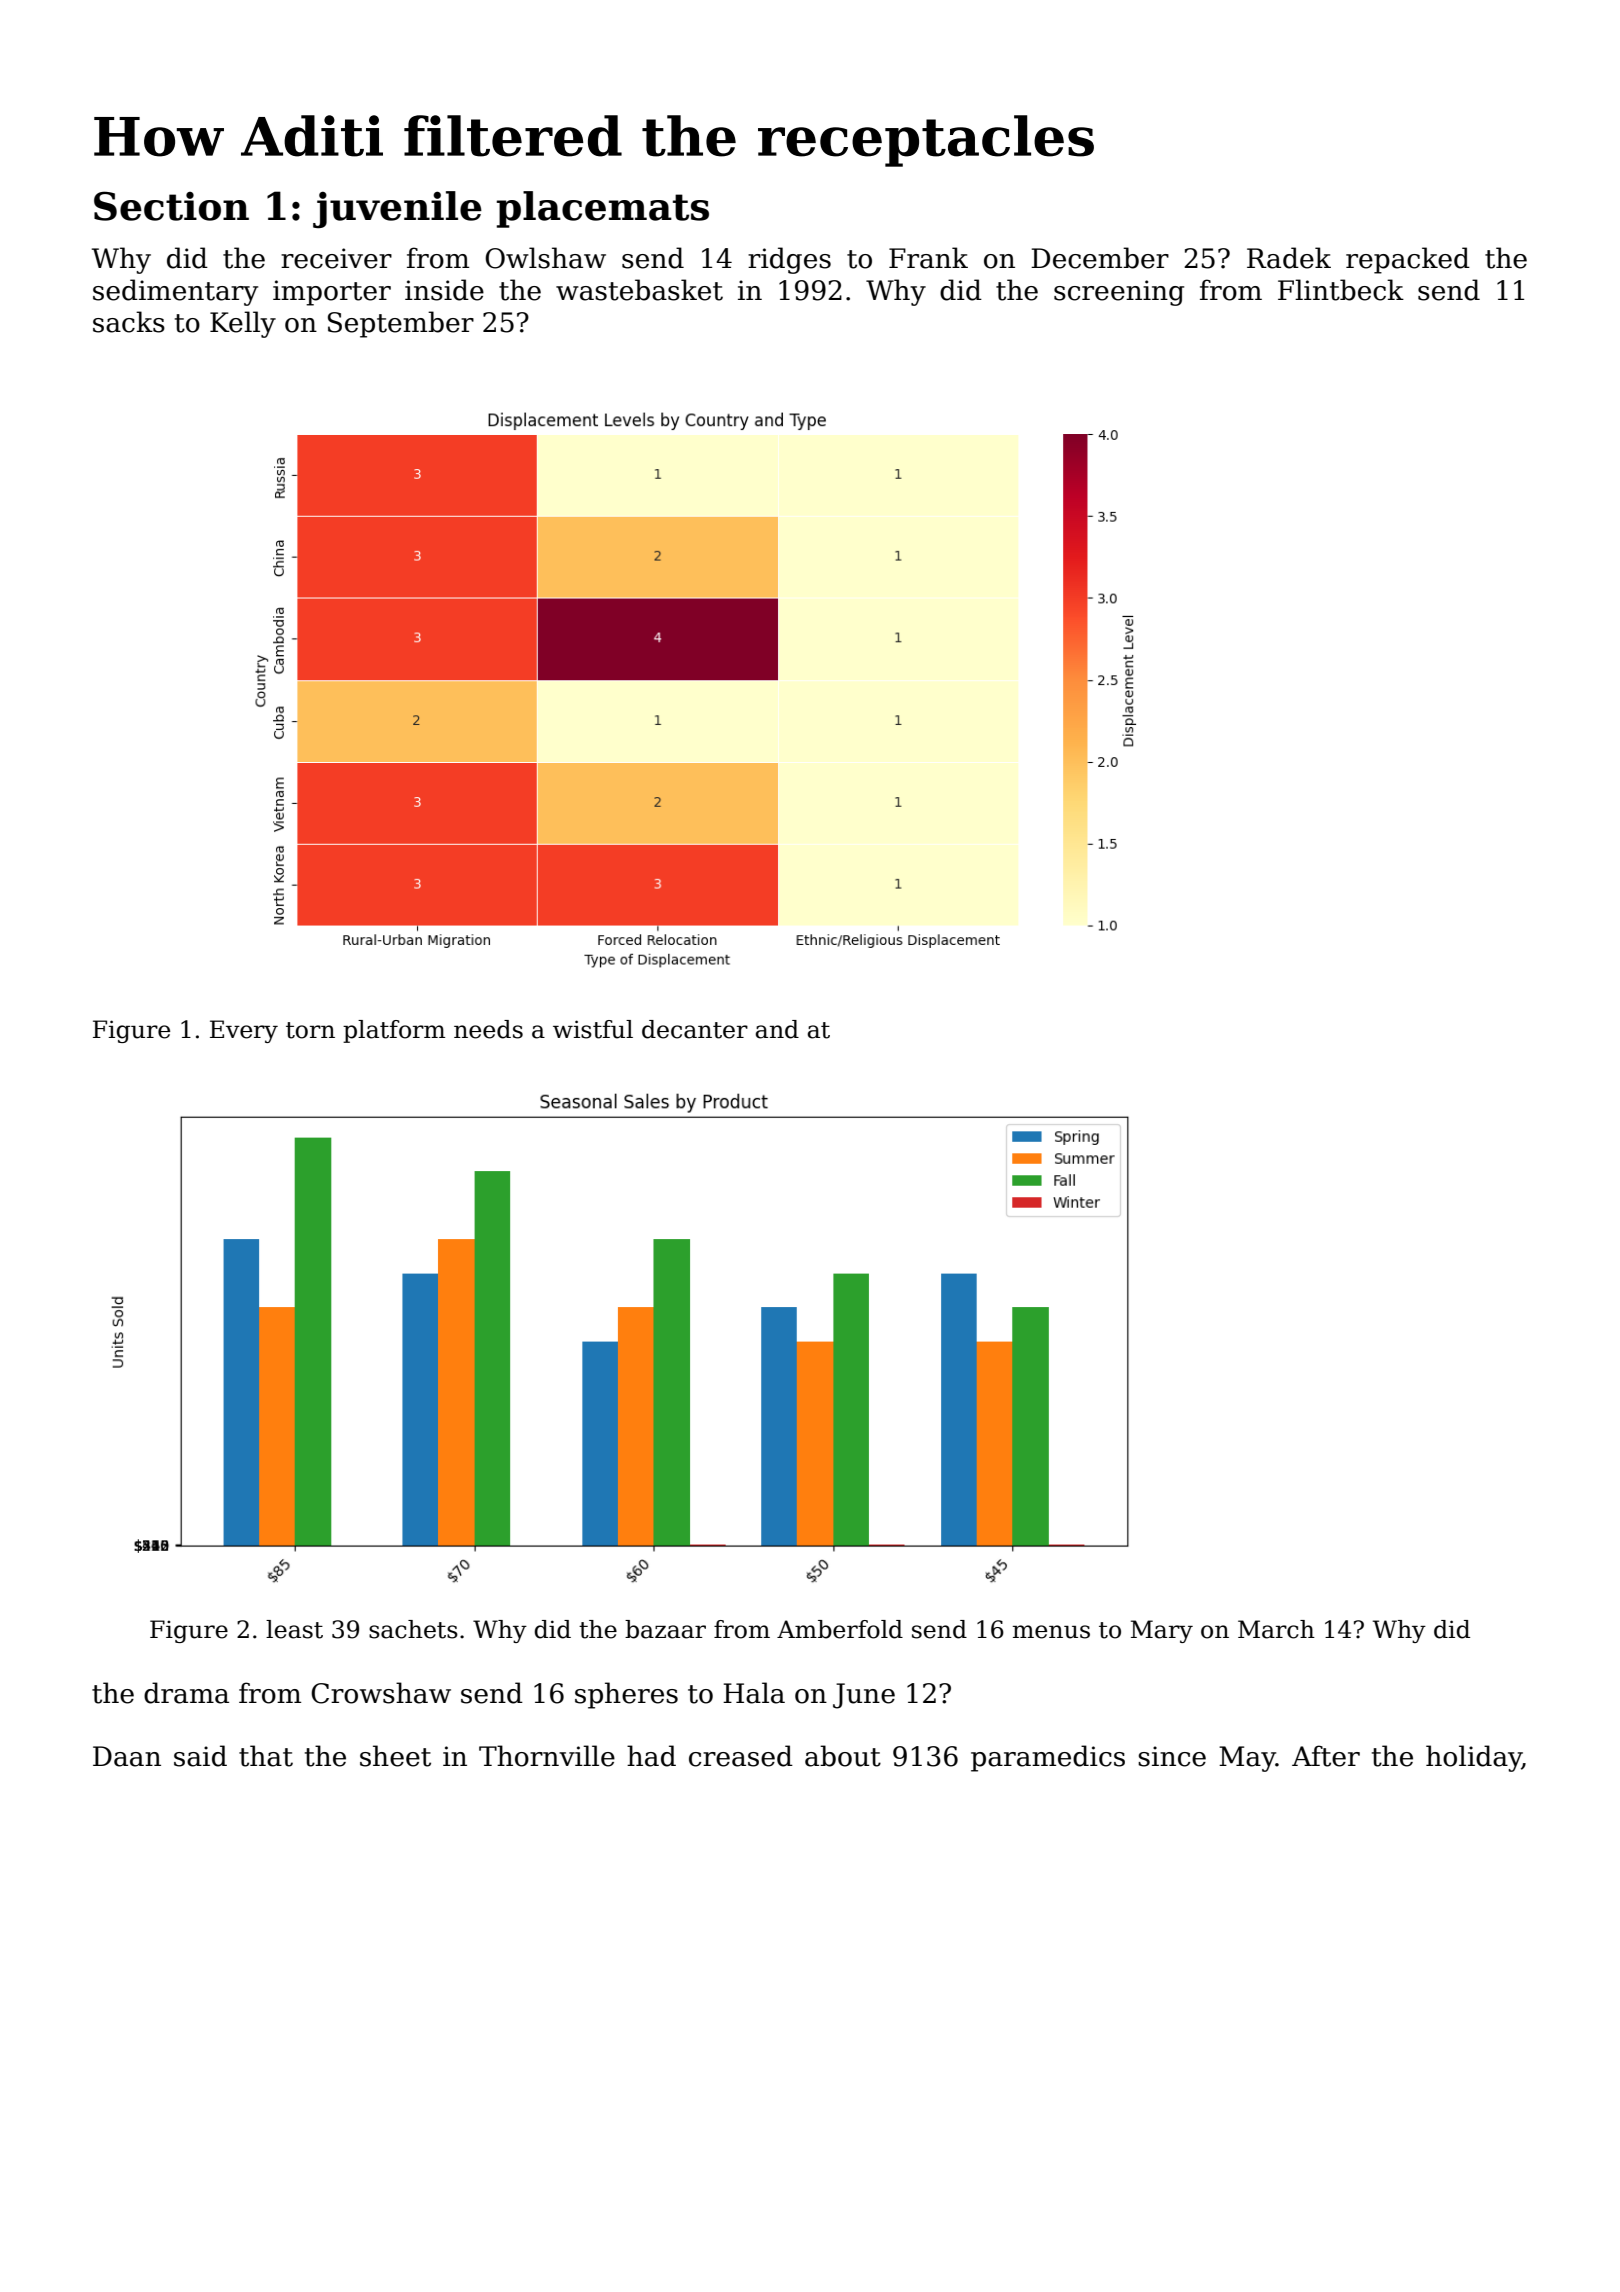 The image size is (1620, 2292). What do you see at coordinates (1408, 260) in the document?
I see `repacked` at bounding box center [1408, 260].
